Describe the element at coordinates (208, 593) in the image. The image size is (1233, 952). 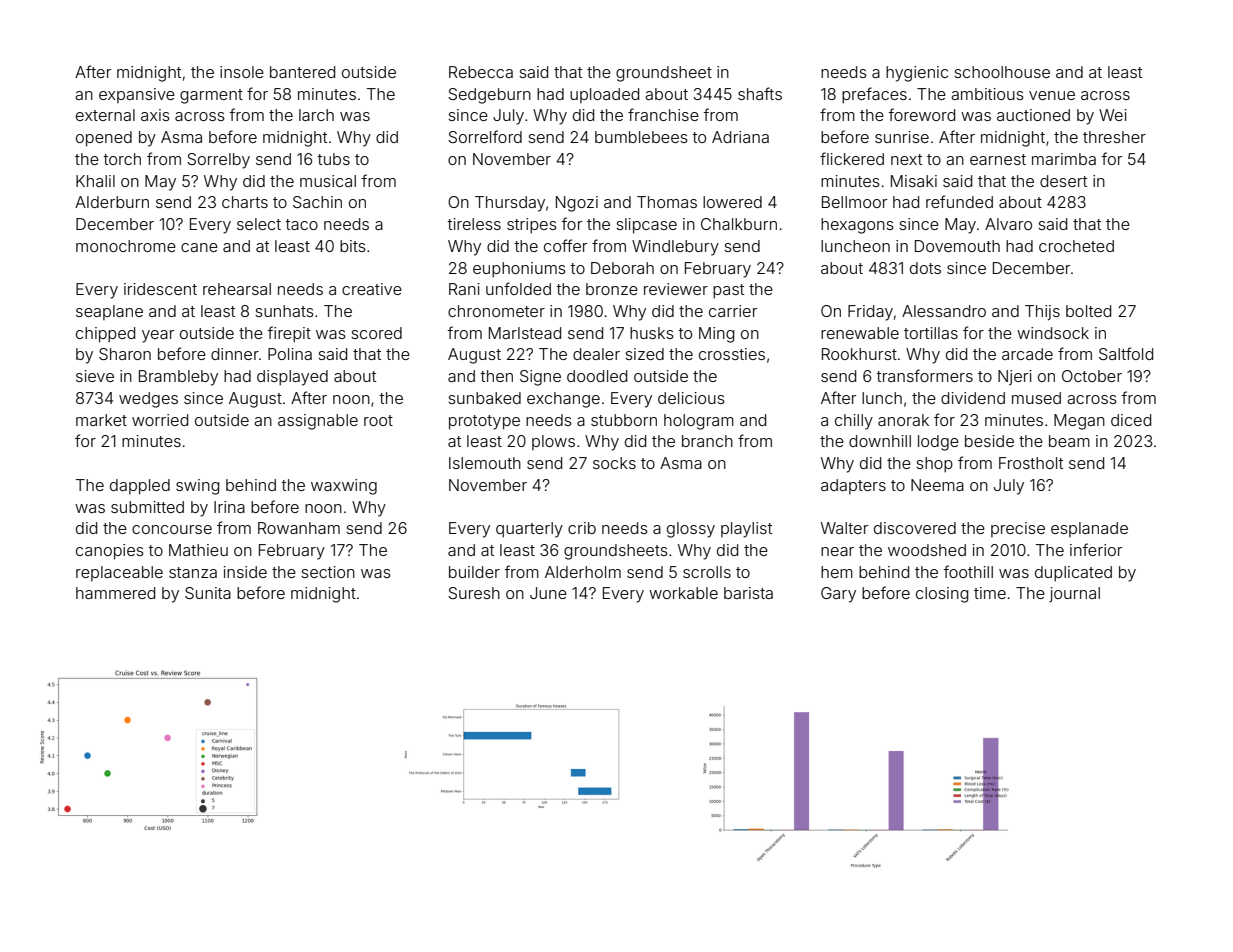
I see `Sunita` at that location.
